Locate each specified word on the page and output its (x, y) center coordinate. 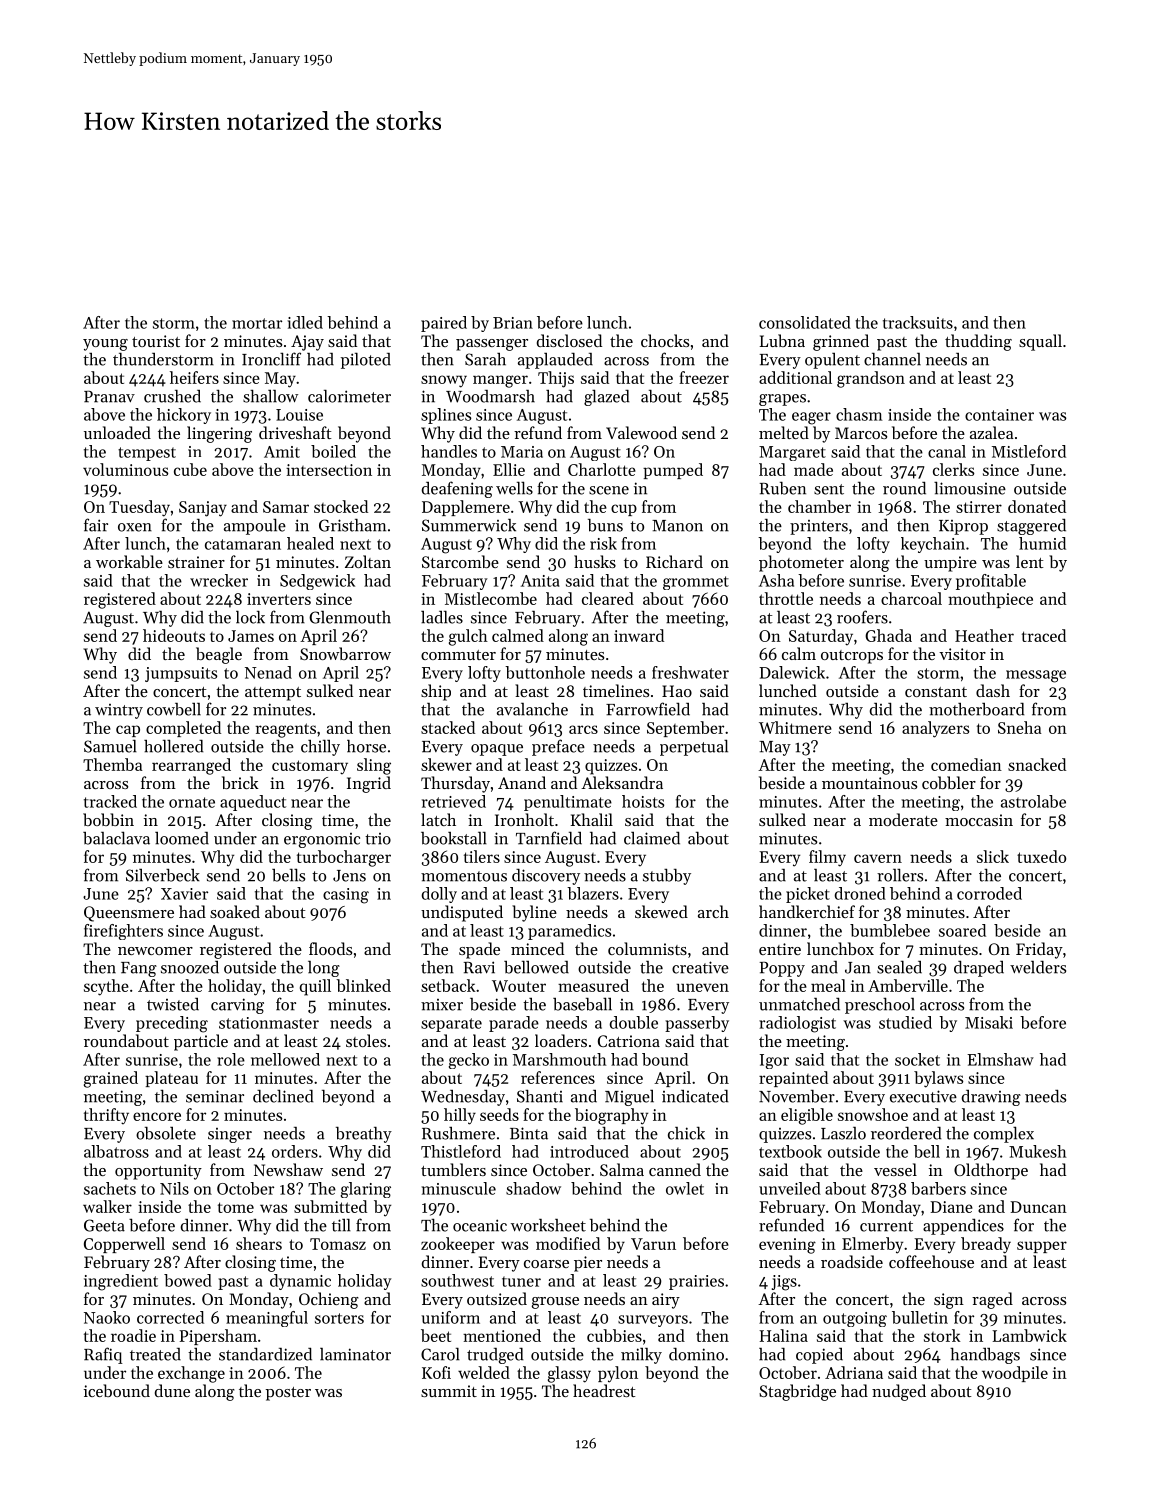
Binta (529, 1133)
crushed (172, 396)
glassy (569, 1374)
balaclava (116, 838)
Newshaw (288, 1169)
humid (1042, 543)
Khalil (592, 819)
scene (609, 490)
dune (172, 1390)
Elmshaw (1000, 1059)
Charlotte (602, 469)
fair (96, 525)
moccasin (979, 820)
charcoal (911, 598)
